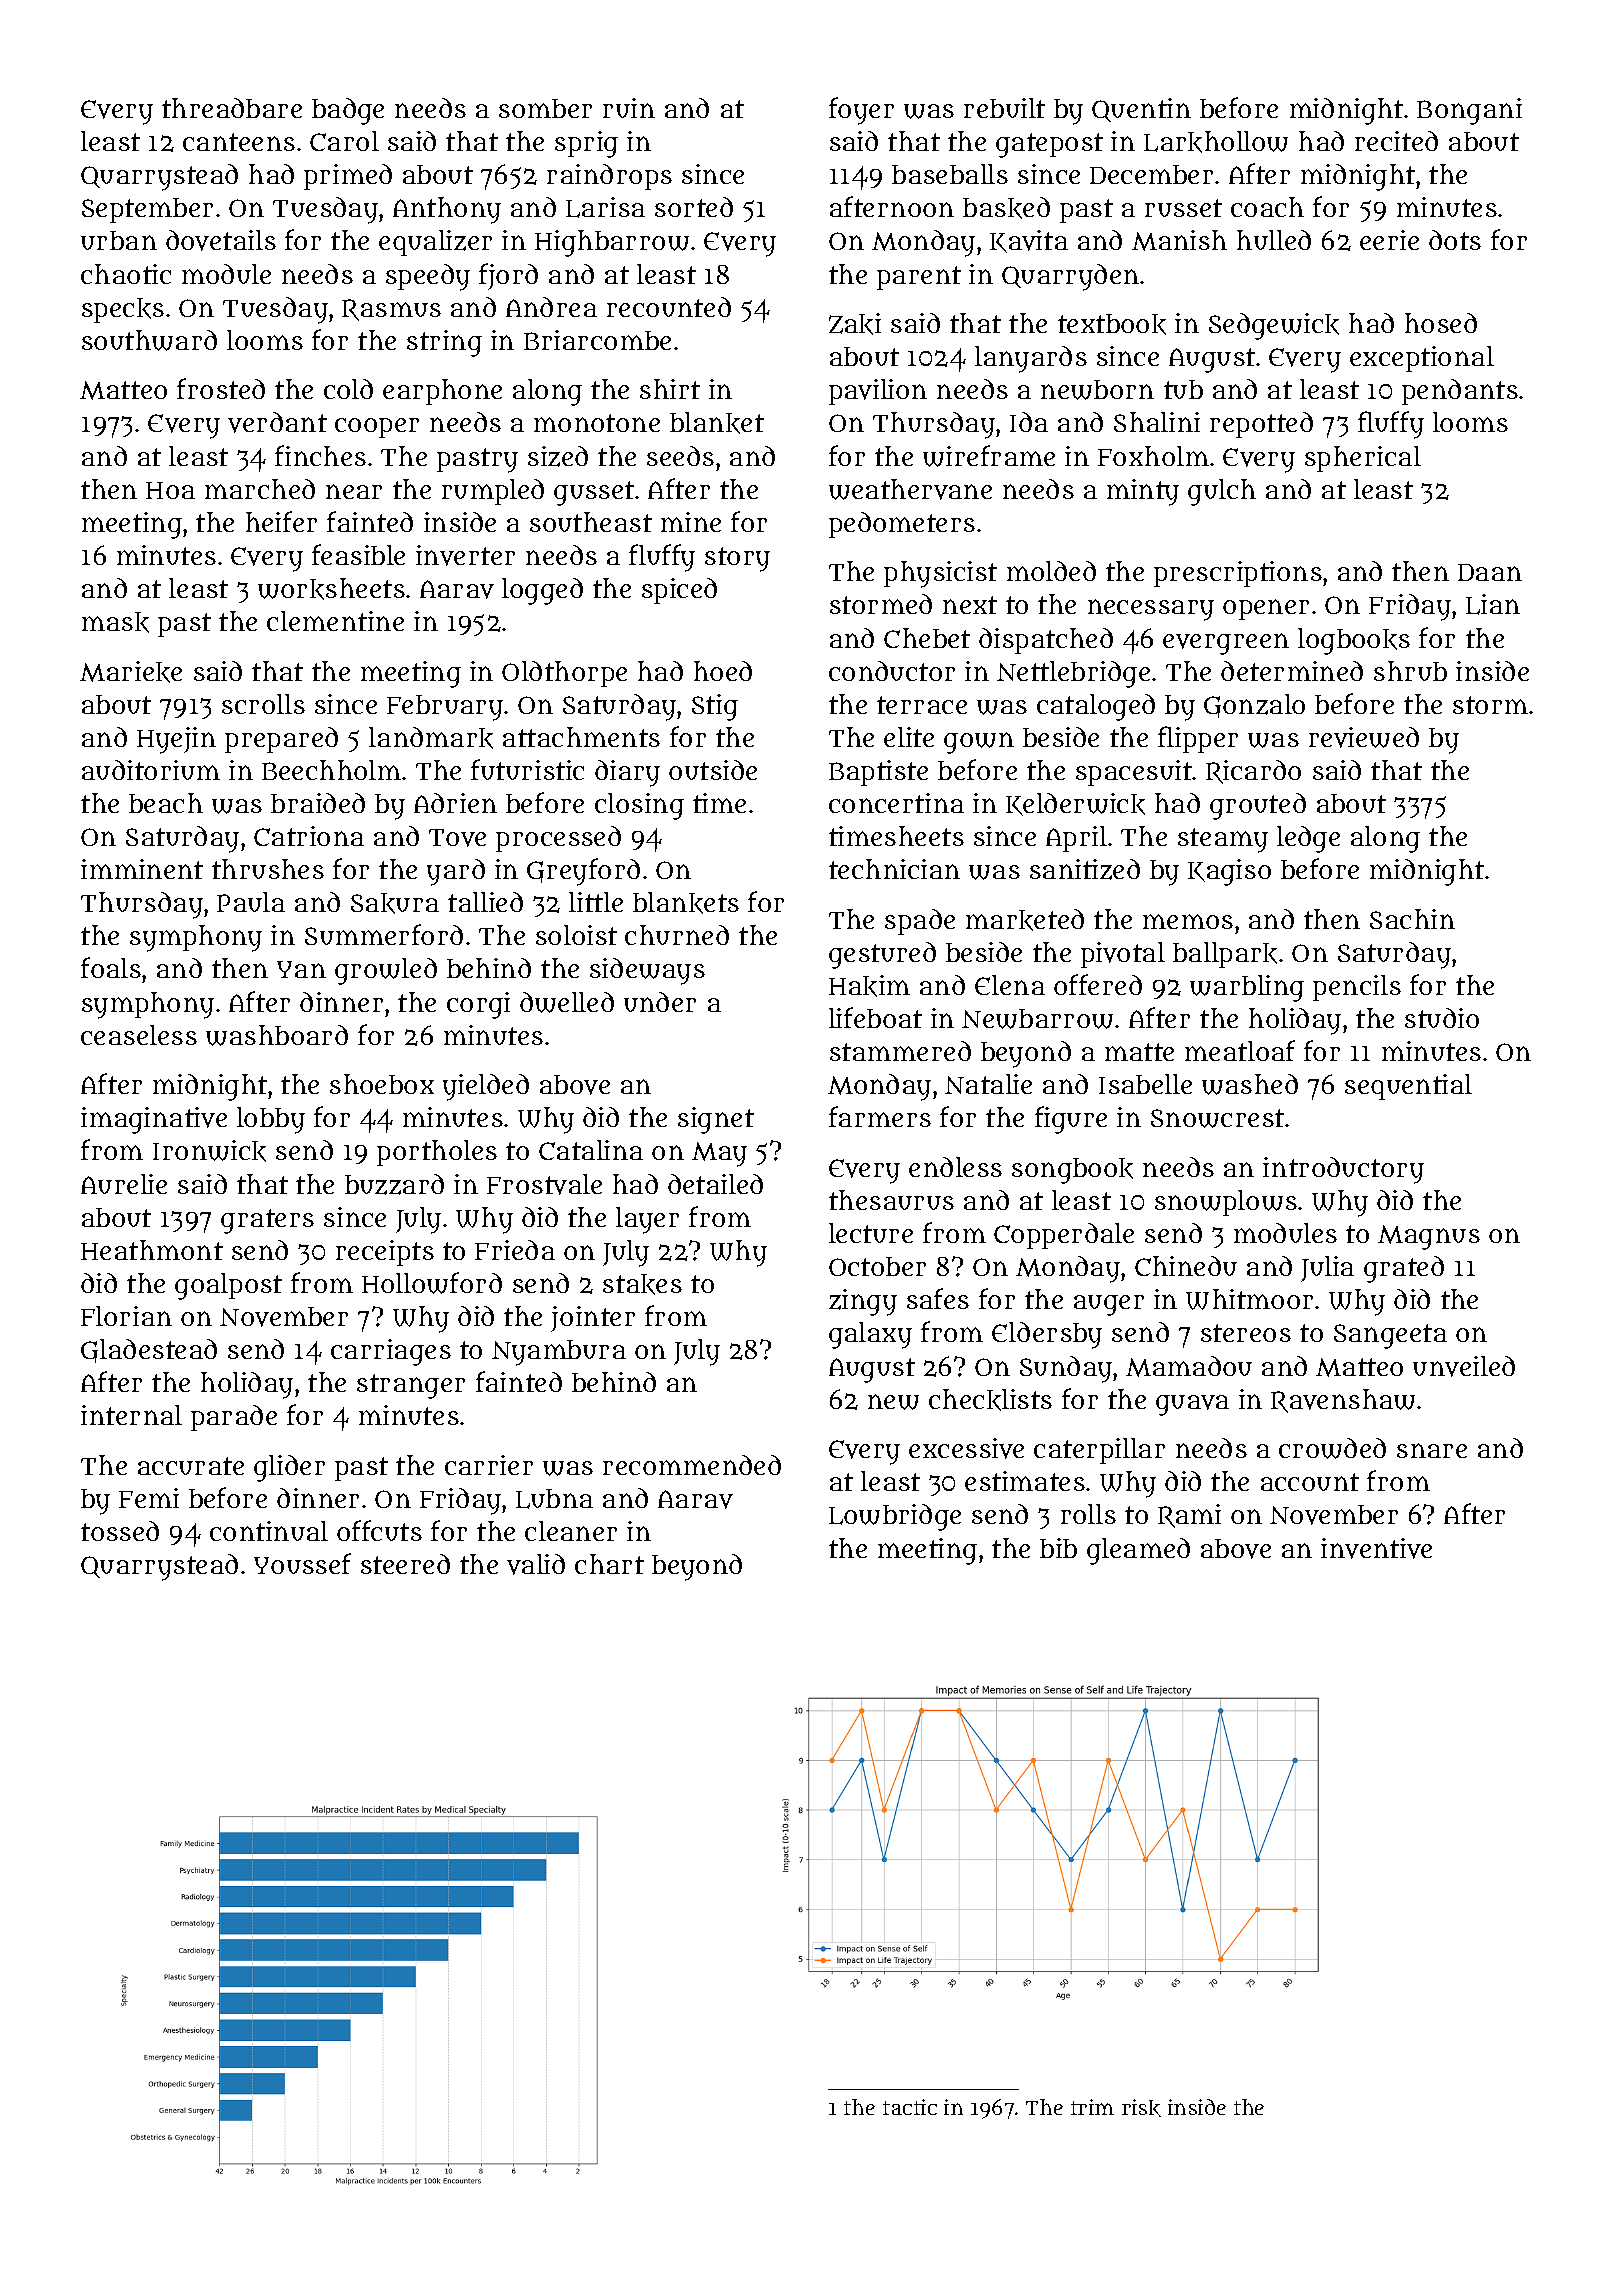 This page has width=1620, height=2292. Describe the element at coordinates (989, 456) in the page. I see `wireframe` at that location.
